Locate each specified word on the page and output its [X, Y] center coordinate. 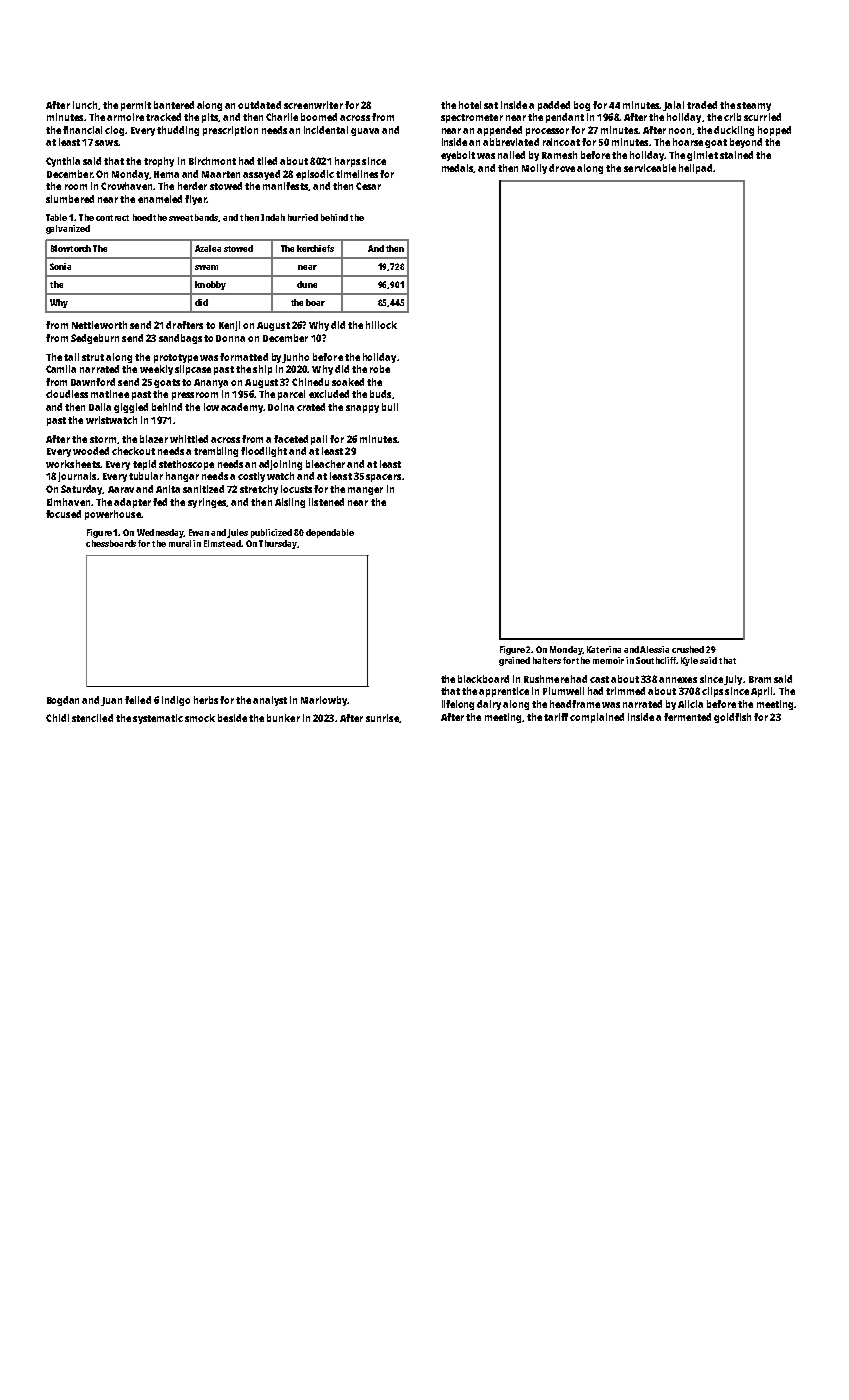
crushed [688, 649]
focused [63, 514]
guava [365, 132]
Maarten [221, 174]
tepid [144, 465]
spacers [383, 478]
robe [380, 369]
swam [206, 267]
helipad [695, 169]
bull [390, 407]
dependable [330, 533]
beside [232, 718]
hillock [381, 325]
